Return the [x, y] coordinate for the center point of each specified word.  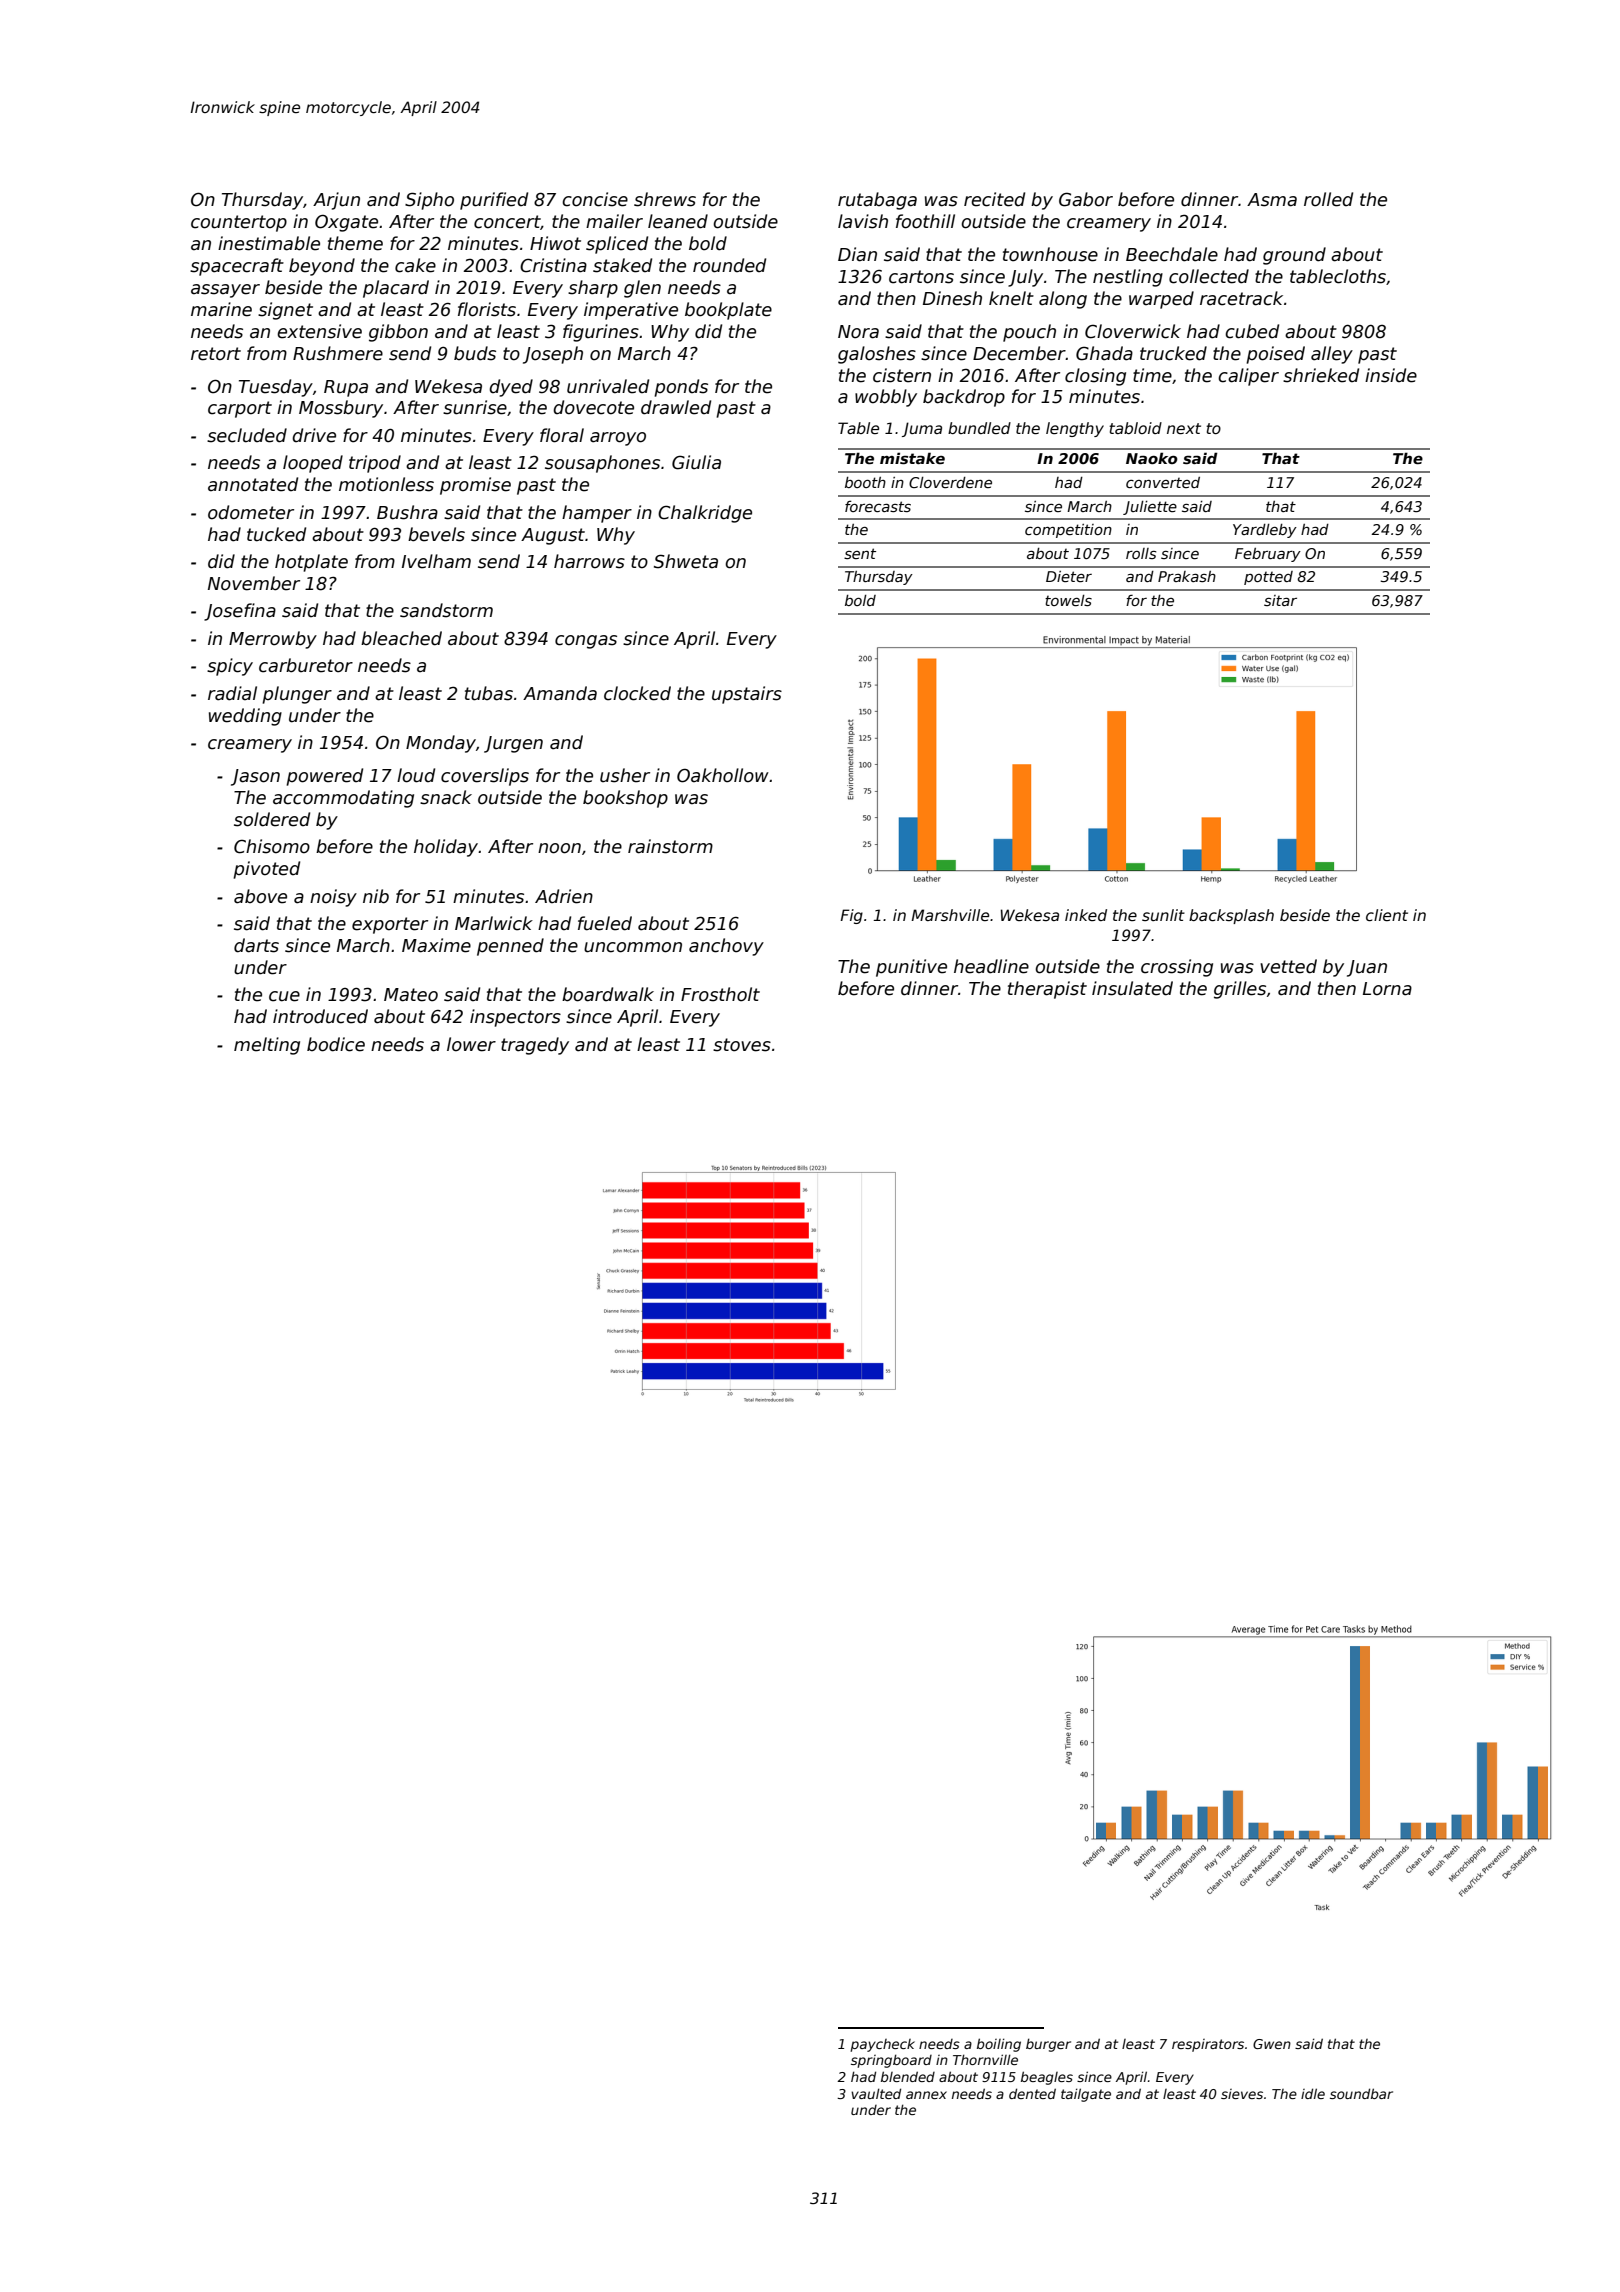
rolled [1328, 199]
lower [471, 1044]
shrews [665, 199]
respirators [1208, 2045]
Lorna [1387, 989]
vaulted [876, 2093]
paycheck [882, 2045]
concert [507, 222]
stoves [742, 1045]
